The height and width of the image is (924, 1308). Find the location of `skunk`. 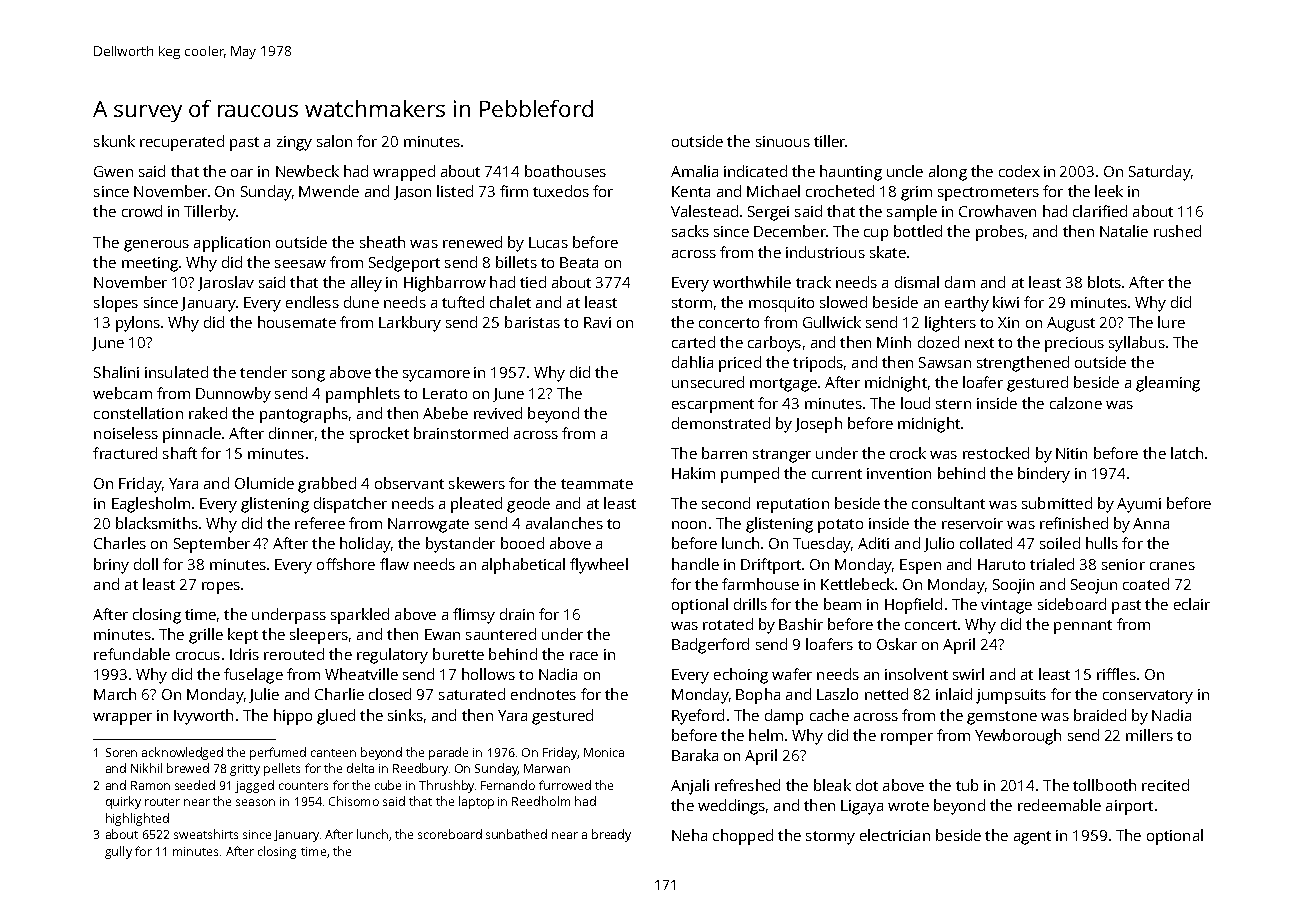

skunk is located at coordinates (114, 141).
